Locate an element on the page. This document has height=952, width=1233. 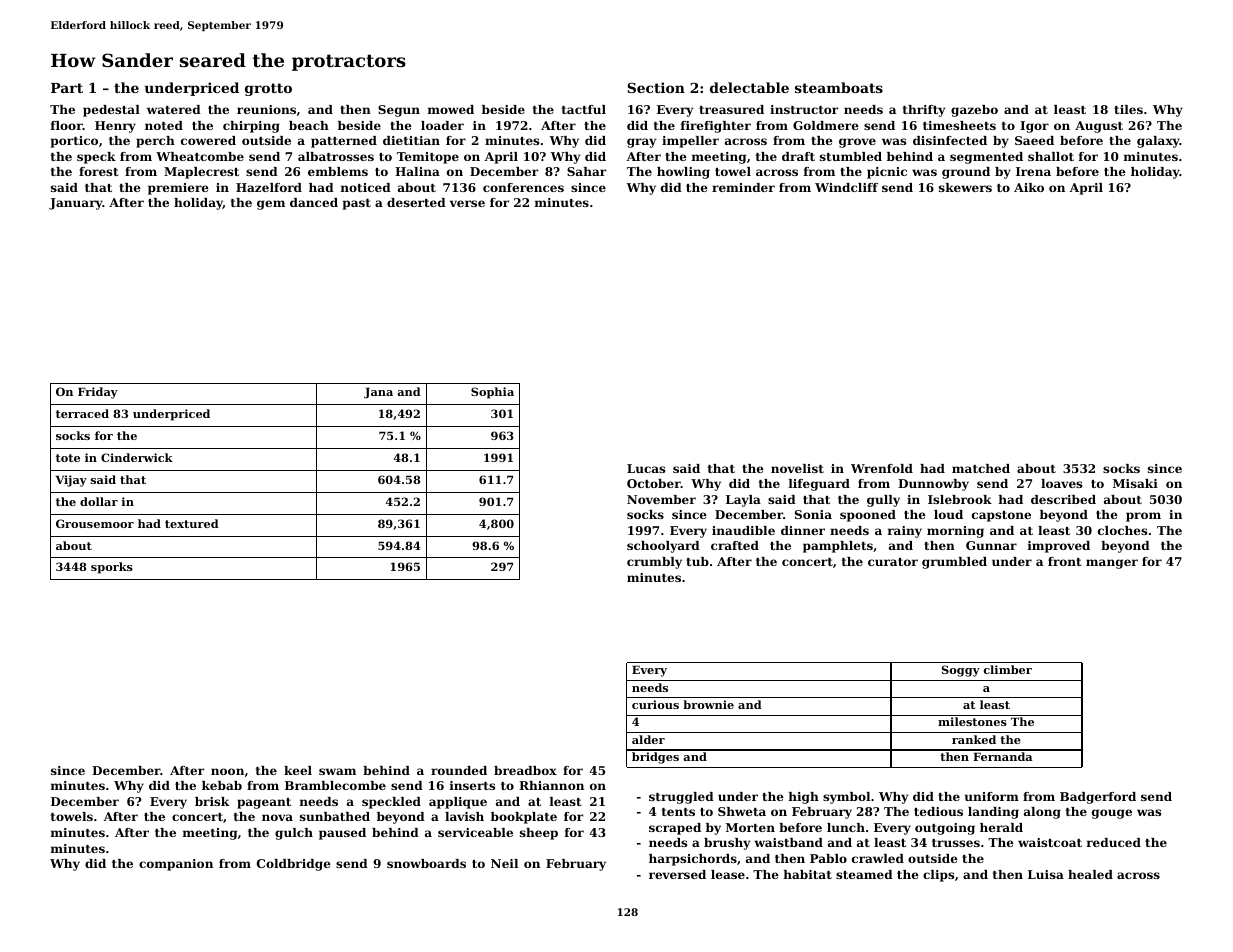
tents is located at coordinates (678, 812).
